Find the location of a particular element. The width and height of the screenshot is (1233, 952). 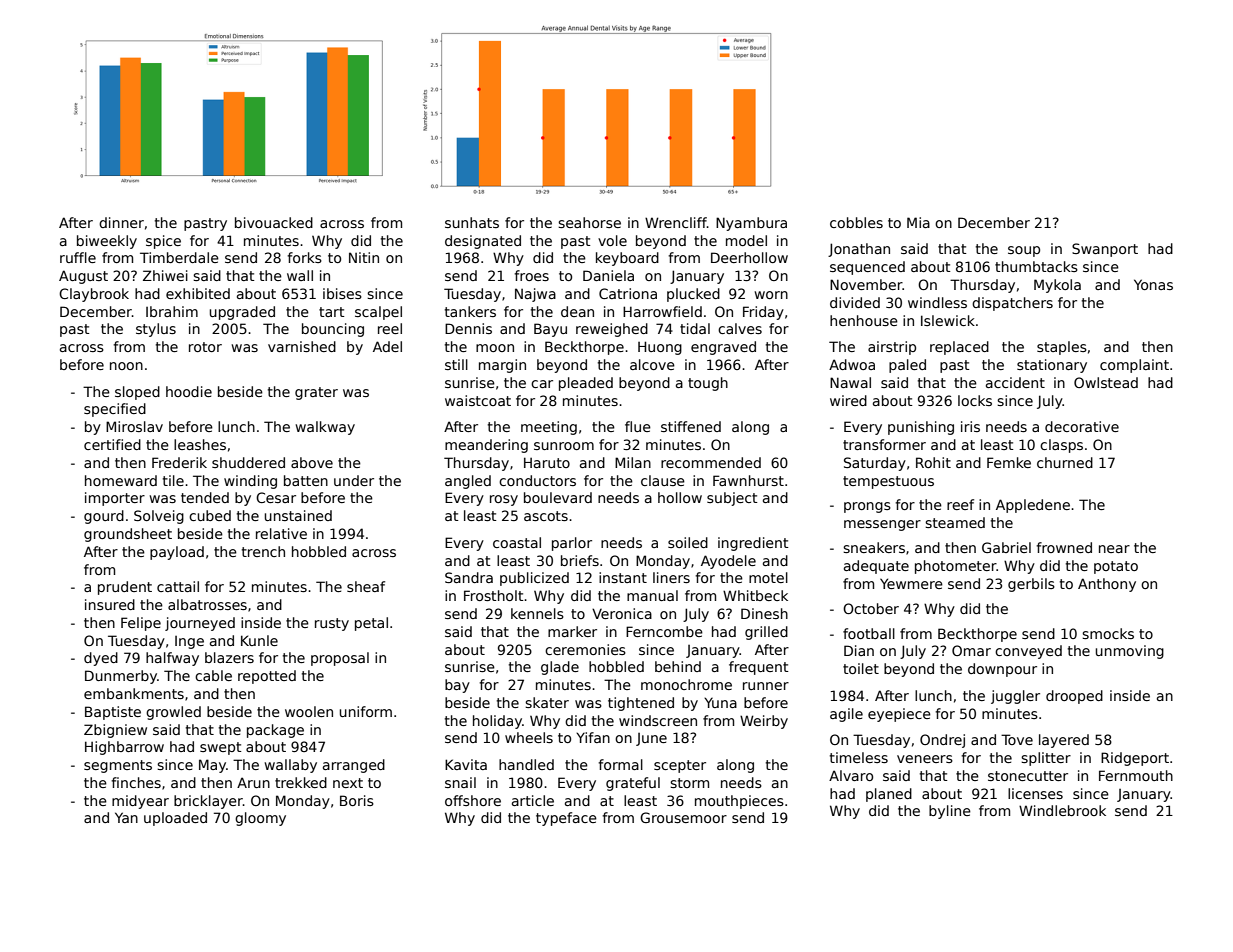

near is located at coordinates (1114, 549).
